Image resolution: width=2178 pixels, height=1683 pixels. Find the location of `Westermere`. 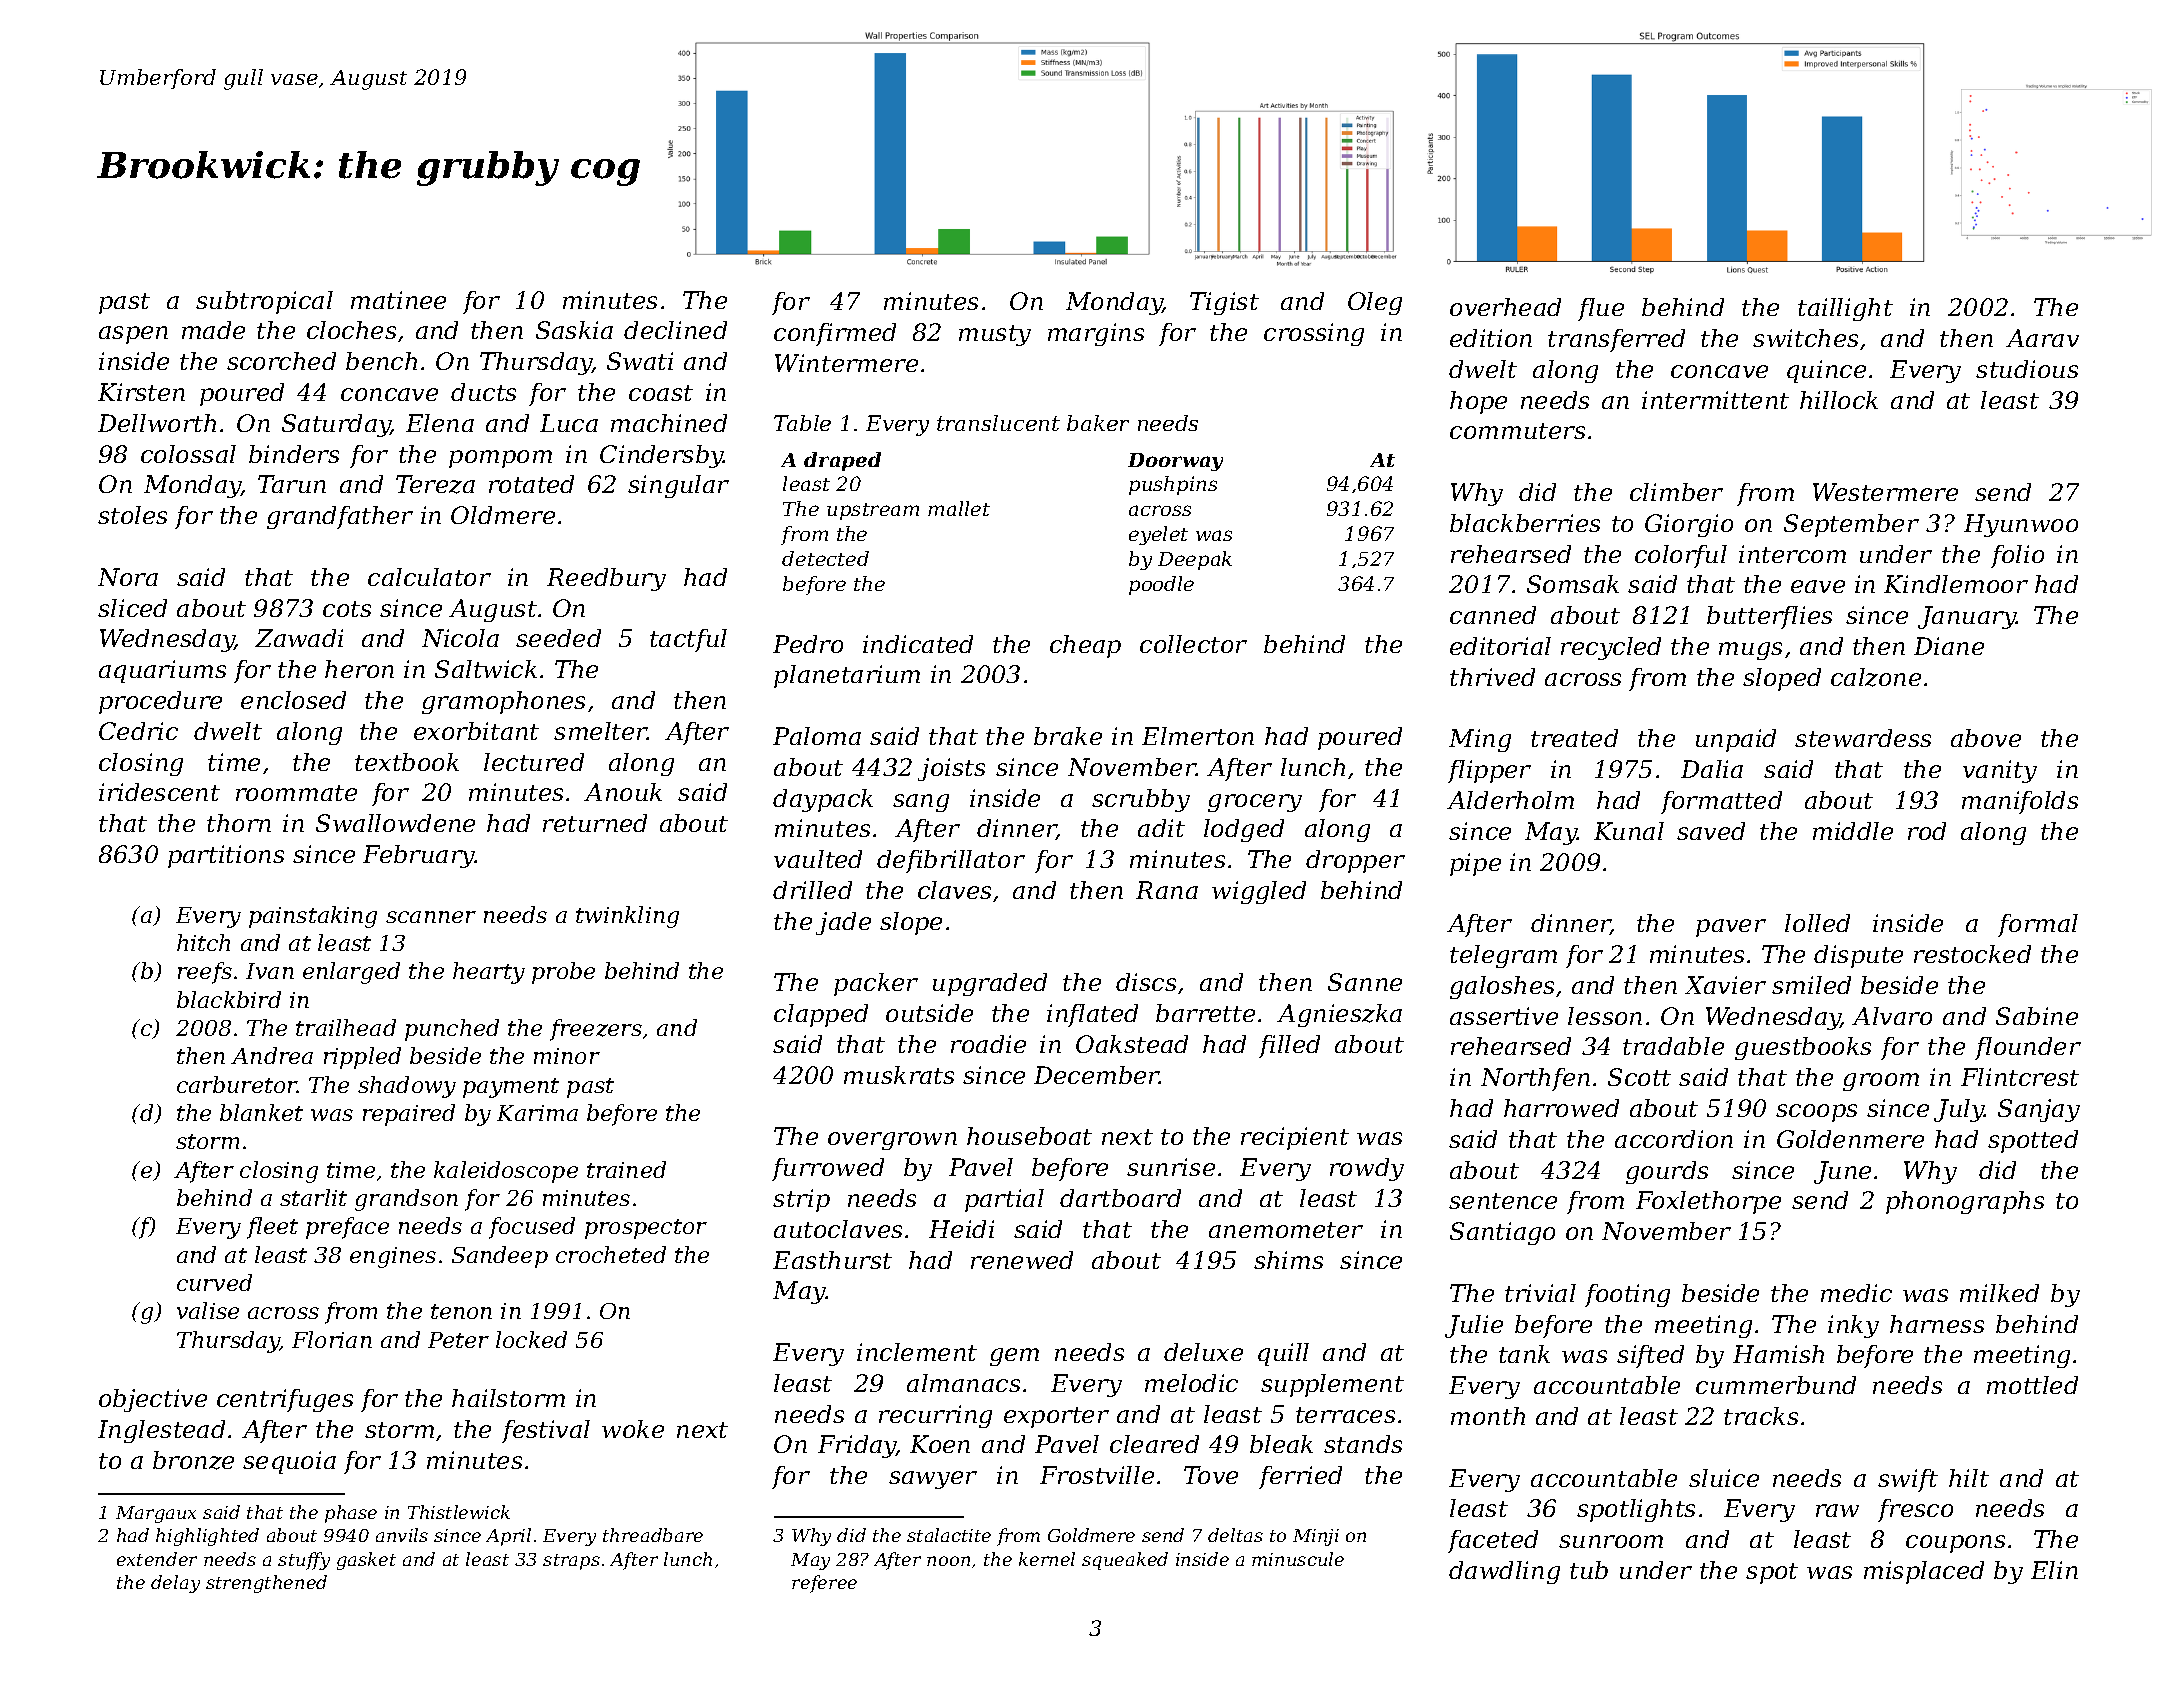

Westermere is located at coordinates (1885, 492).
